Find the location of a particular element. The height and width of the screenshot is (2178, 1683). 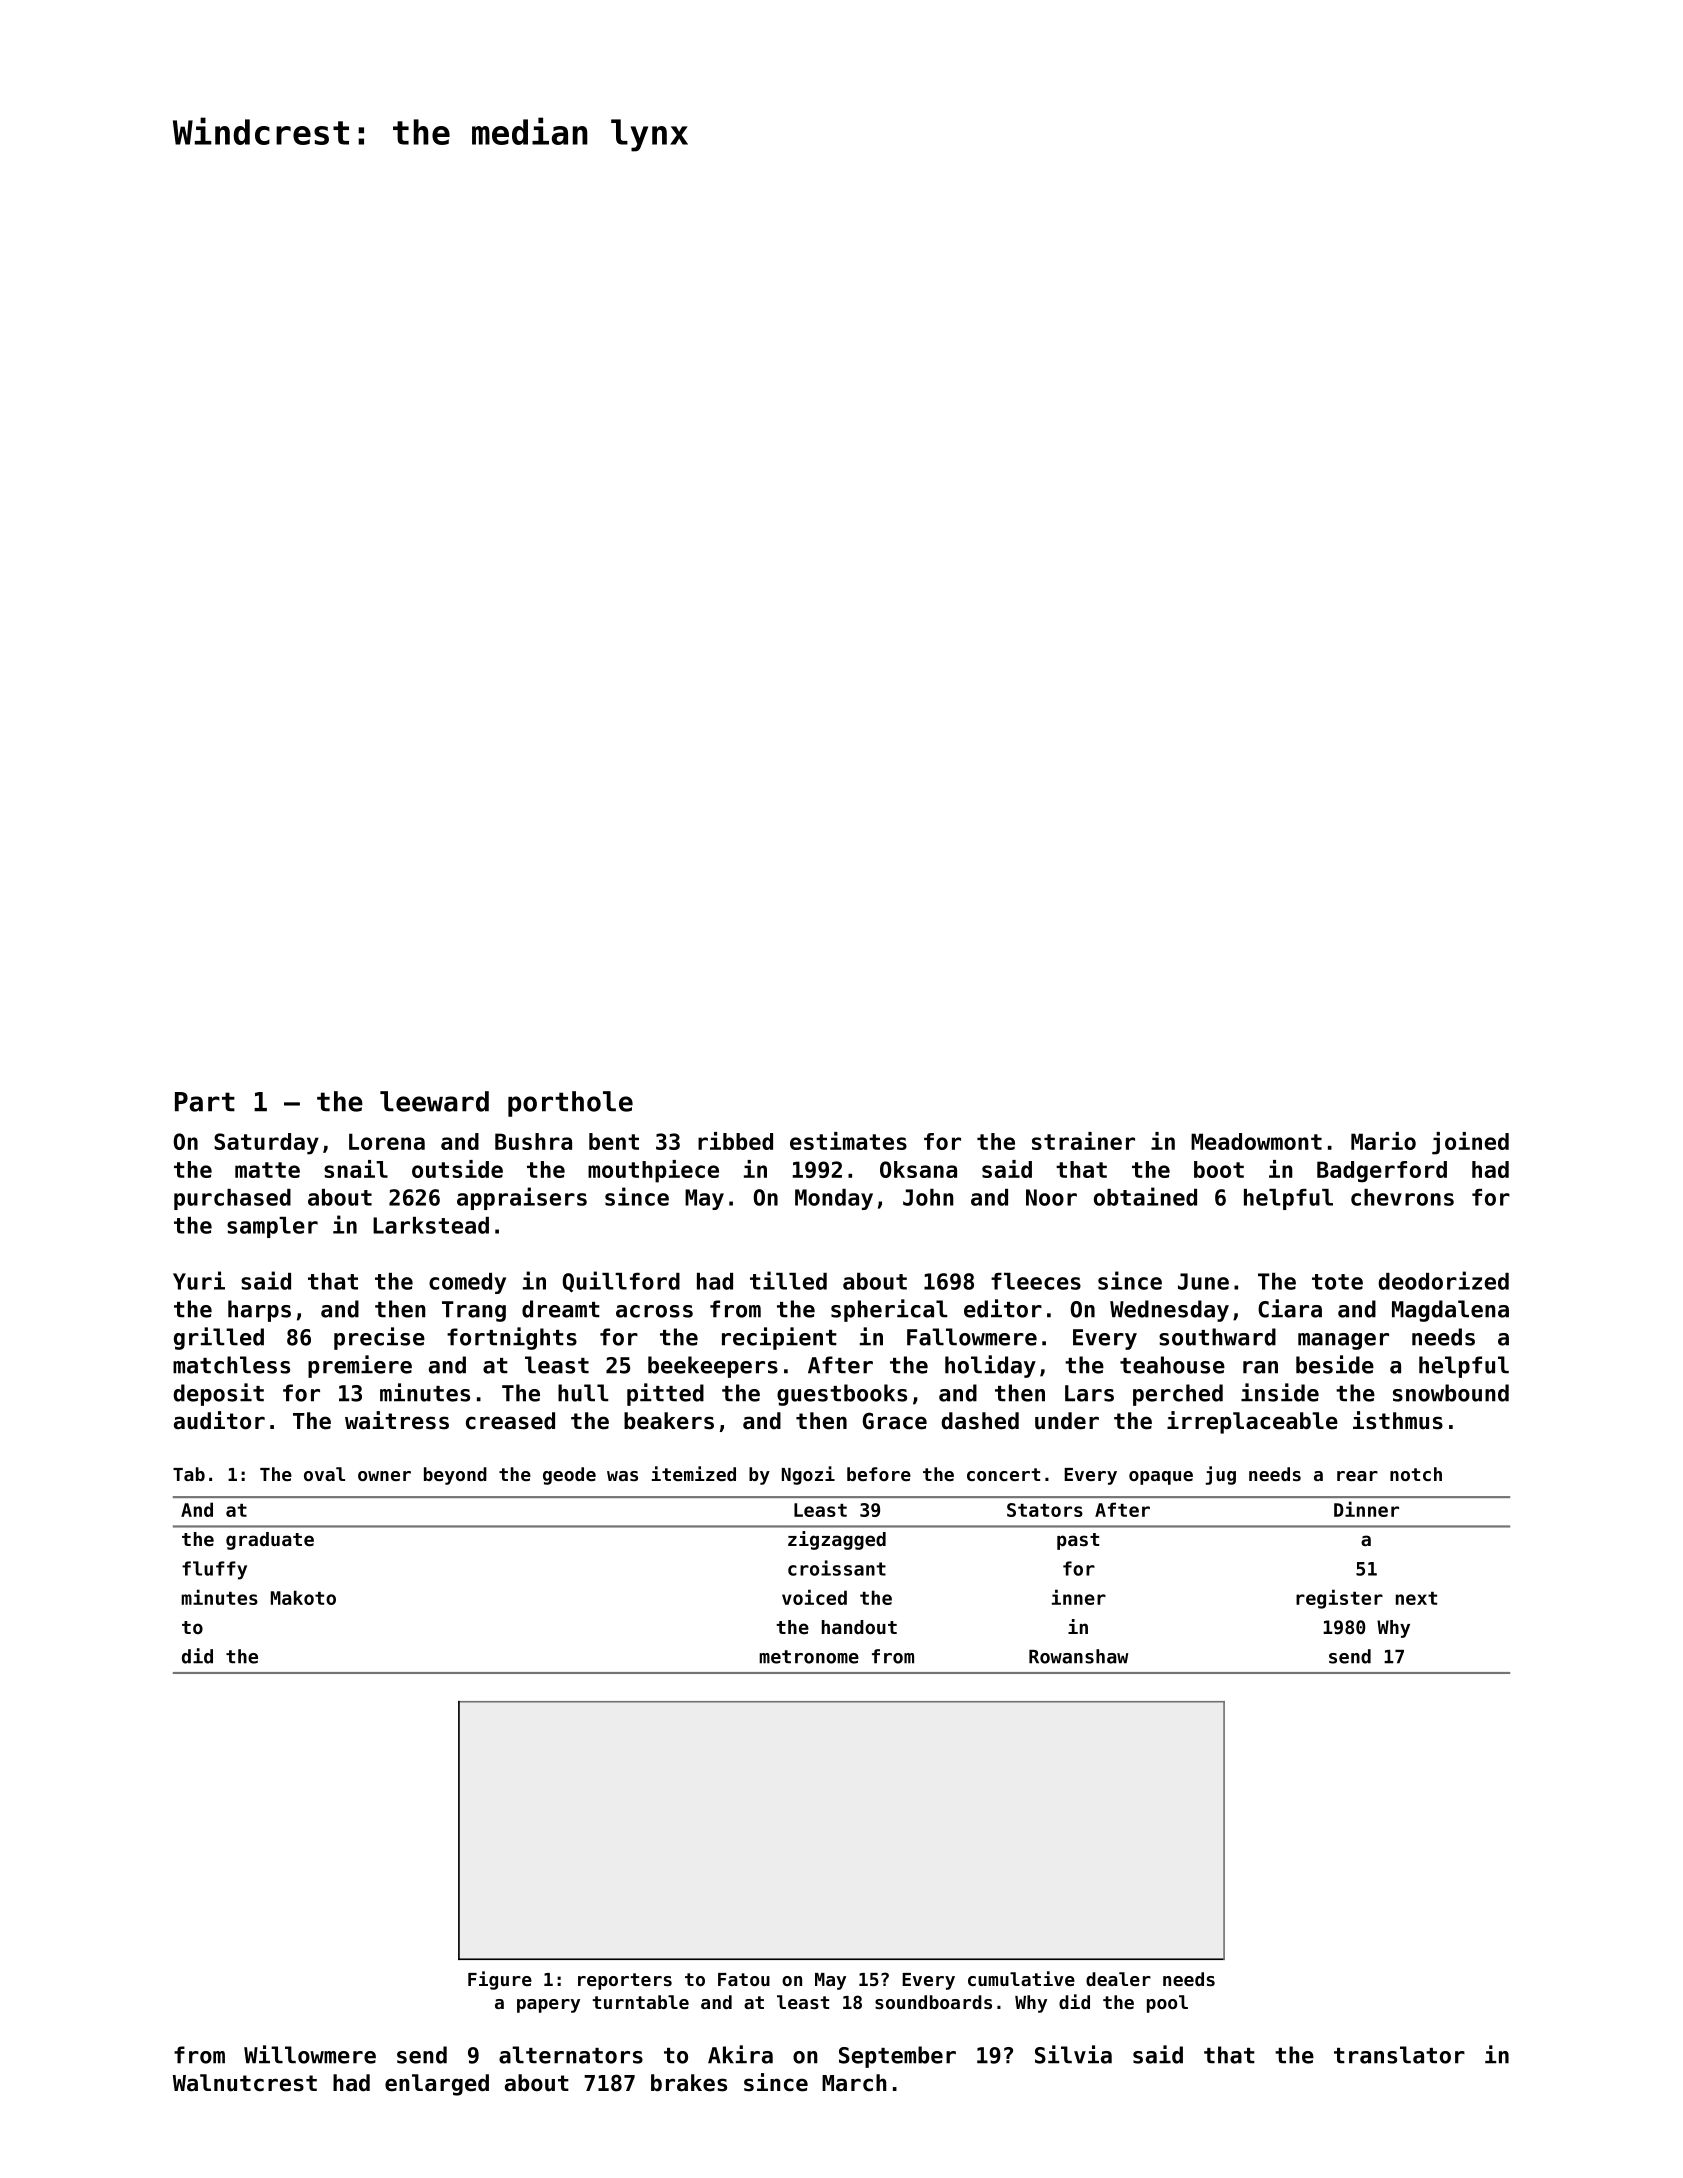

outside is located at coordinates (457, 1169).
